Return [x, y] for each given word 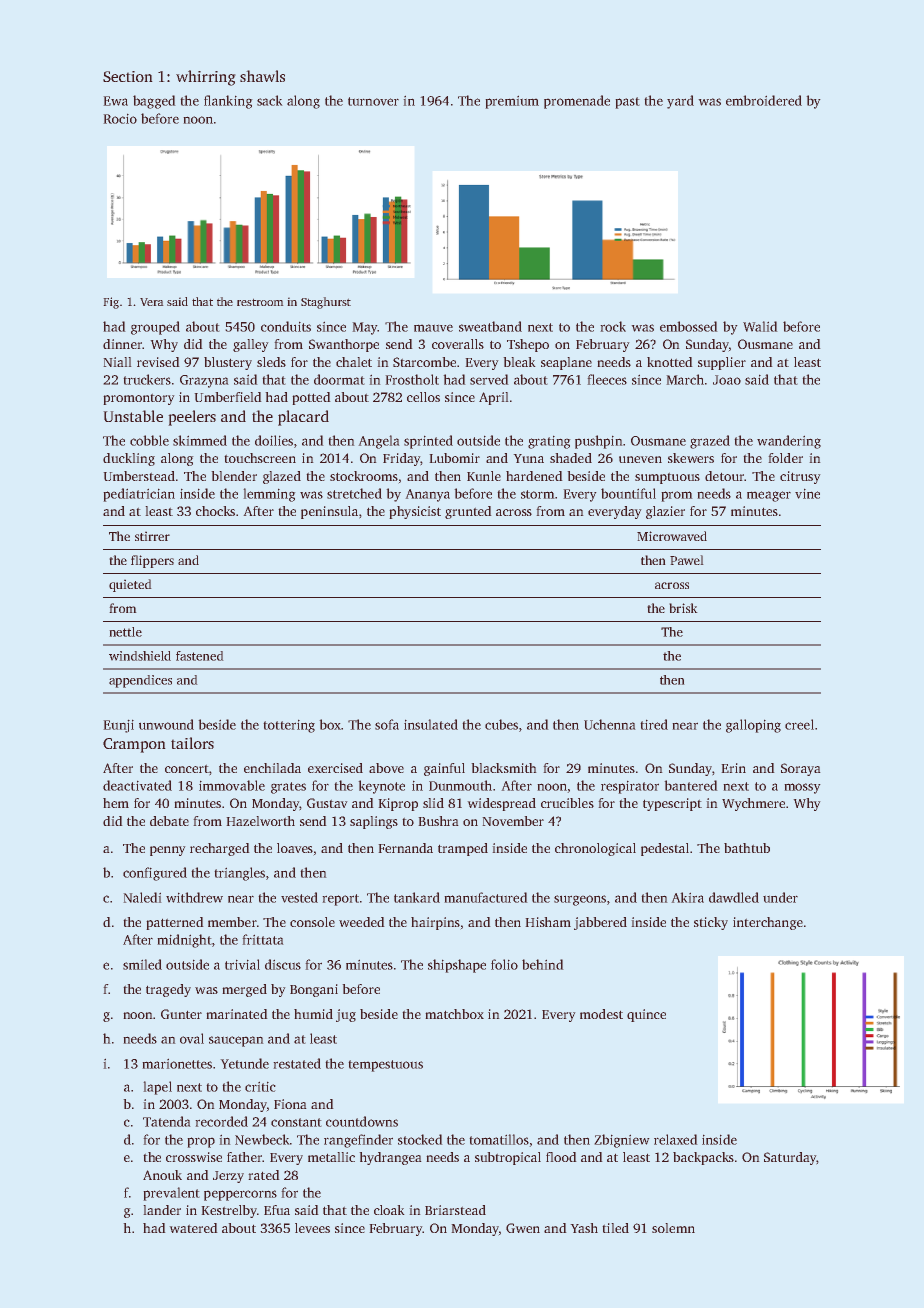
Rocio [120, 119]
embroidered [764, 100]
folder [786, 458]
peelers [192, 418]
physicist [415, 512]
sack [269, 100]
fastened [199, 656]
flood [561, 1157]
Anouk [162, 1175]
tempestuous [386, 1066]
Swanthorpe [344, 345]
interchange [768, 923]
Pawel [686, 560]
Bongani [314, 990]
